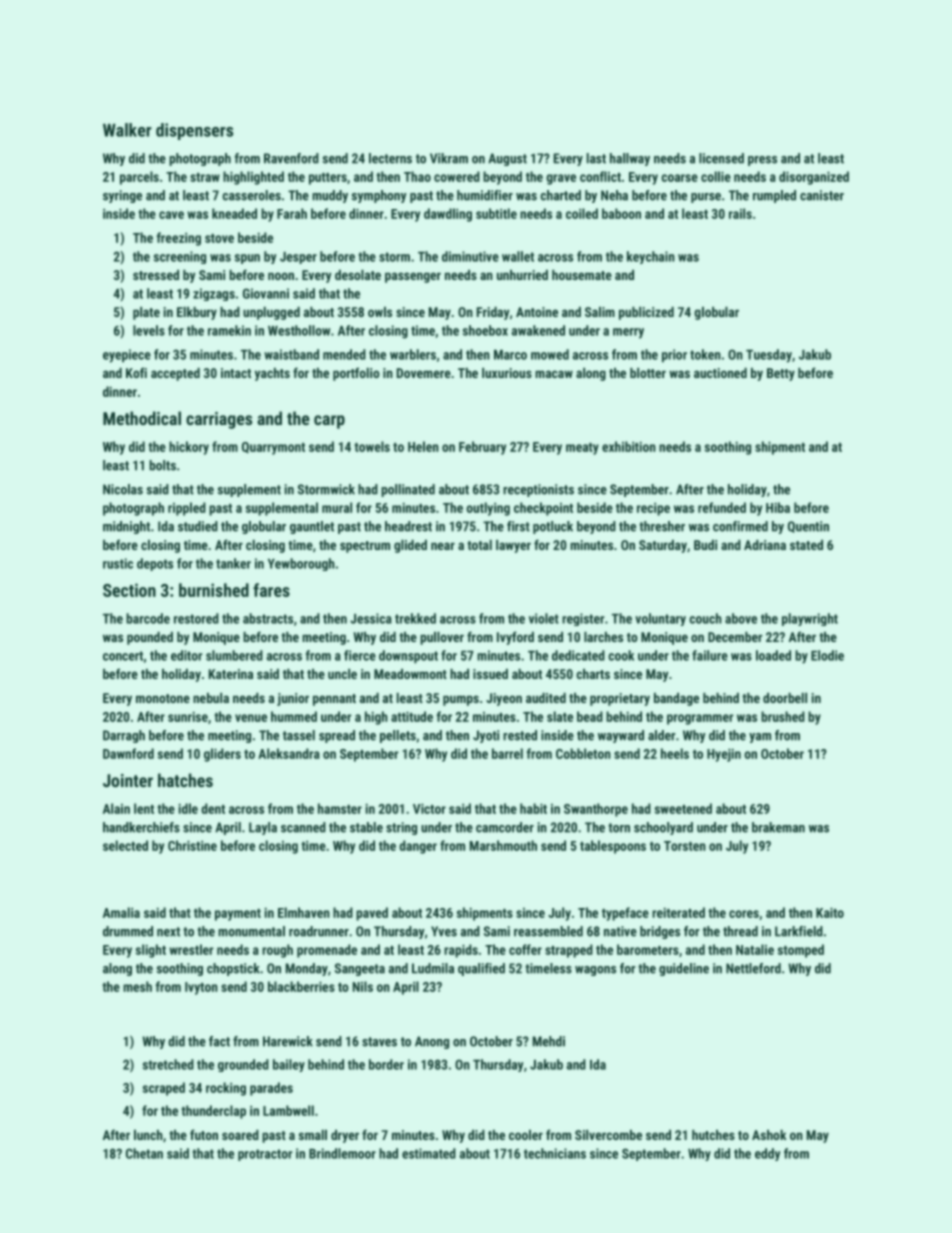 The height and width of the screenshot is (1233, 952). I want to click on sunrise, so click(188, 716).
